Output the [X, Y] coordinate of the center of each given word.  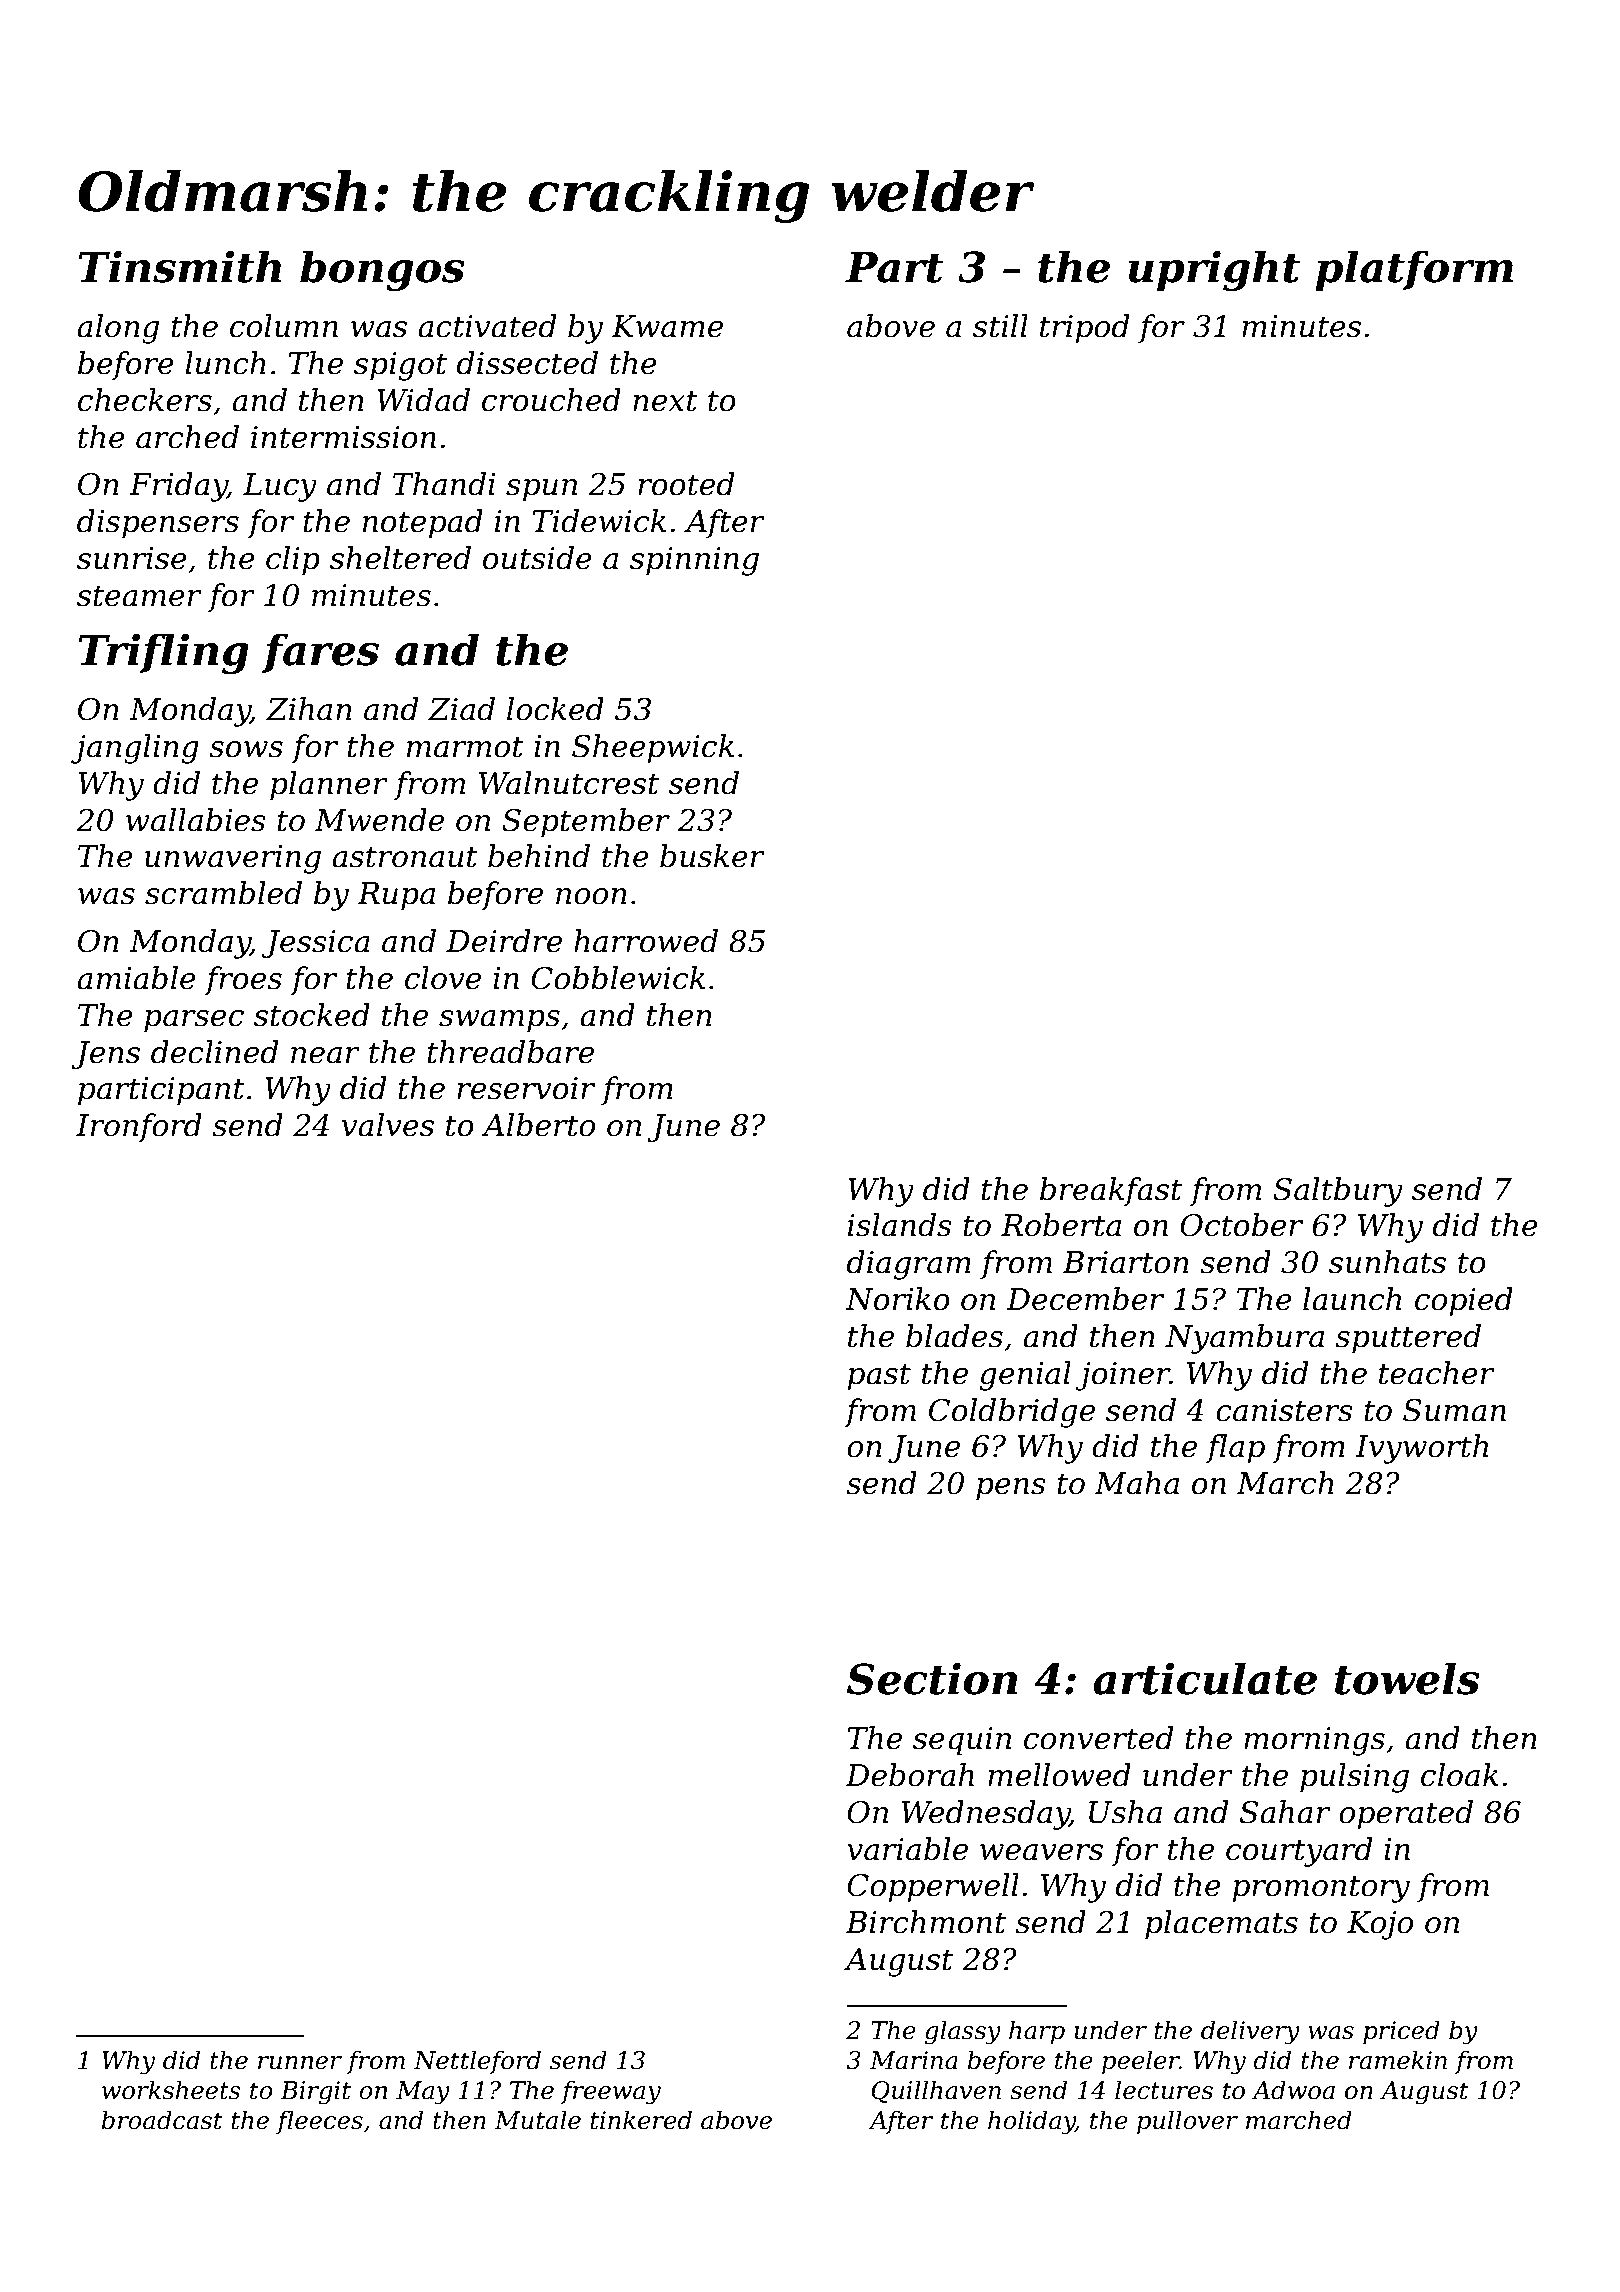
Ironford [139, 1127]
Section [932, 1678]
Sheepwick [653, 749]
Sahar [1285, 1812]
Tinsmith [179, 266]
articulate [1205, 1678]
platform [1414, 270]
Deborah [910, 1775]
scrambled [223, 893]
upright [1214, 270]
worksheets [171, 2090]
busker [712, 856]
